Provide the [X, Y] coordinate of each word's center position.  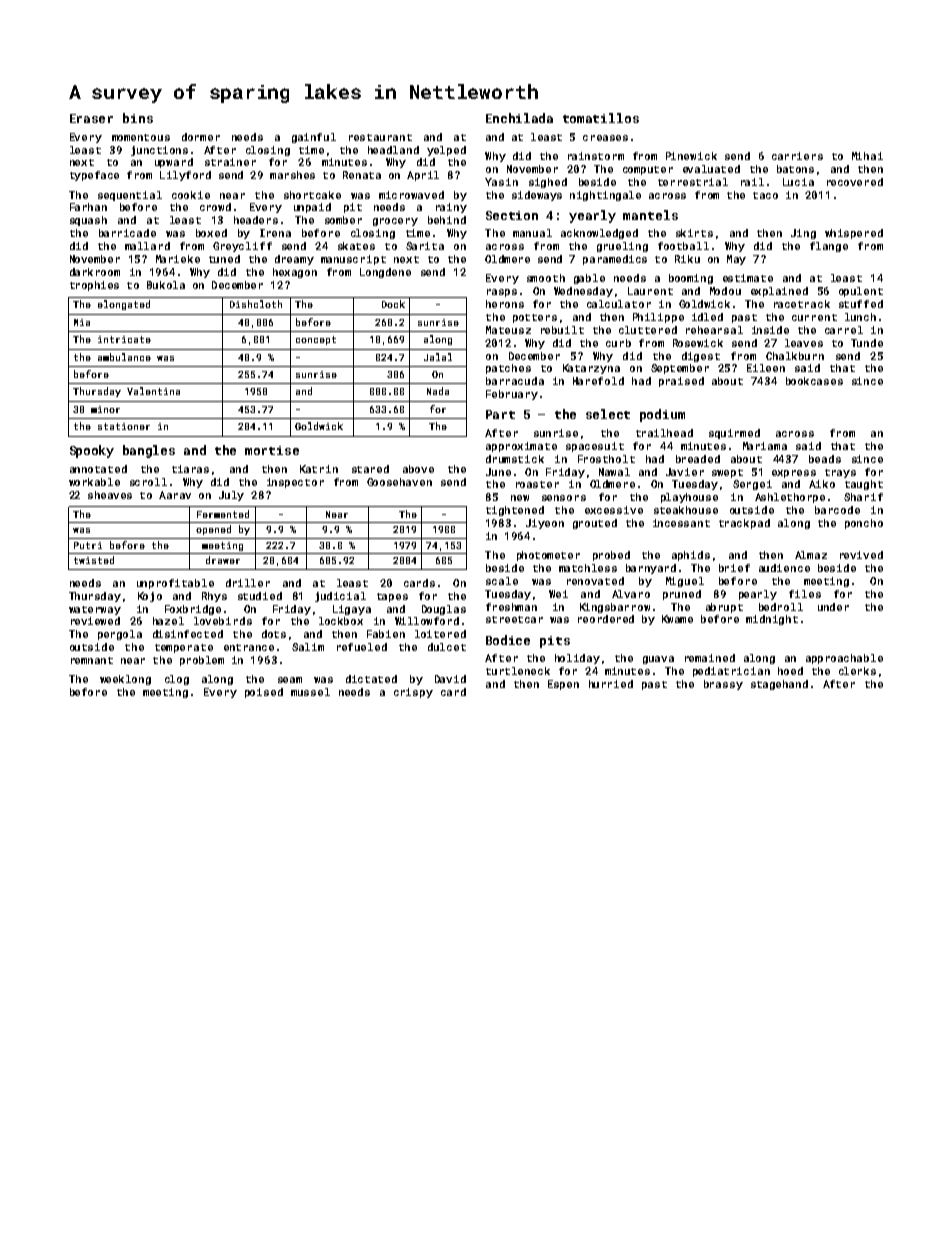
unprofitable [175, 584]
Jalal [438, 357]
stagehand [779, 685]
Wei [558, 594]
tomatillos [601, 118]
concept [316, 340]
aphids [691, 556]
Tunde [867, 343]
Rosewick [698, 343]
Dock [393, 304]
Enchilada [519, 118]
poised [264, 693]
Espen [563, 685]
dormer [201, 137]
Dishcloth [256, 304]
